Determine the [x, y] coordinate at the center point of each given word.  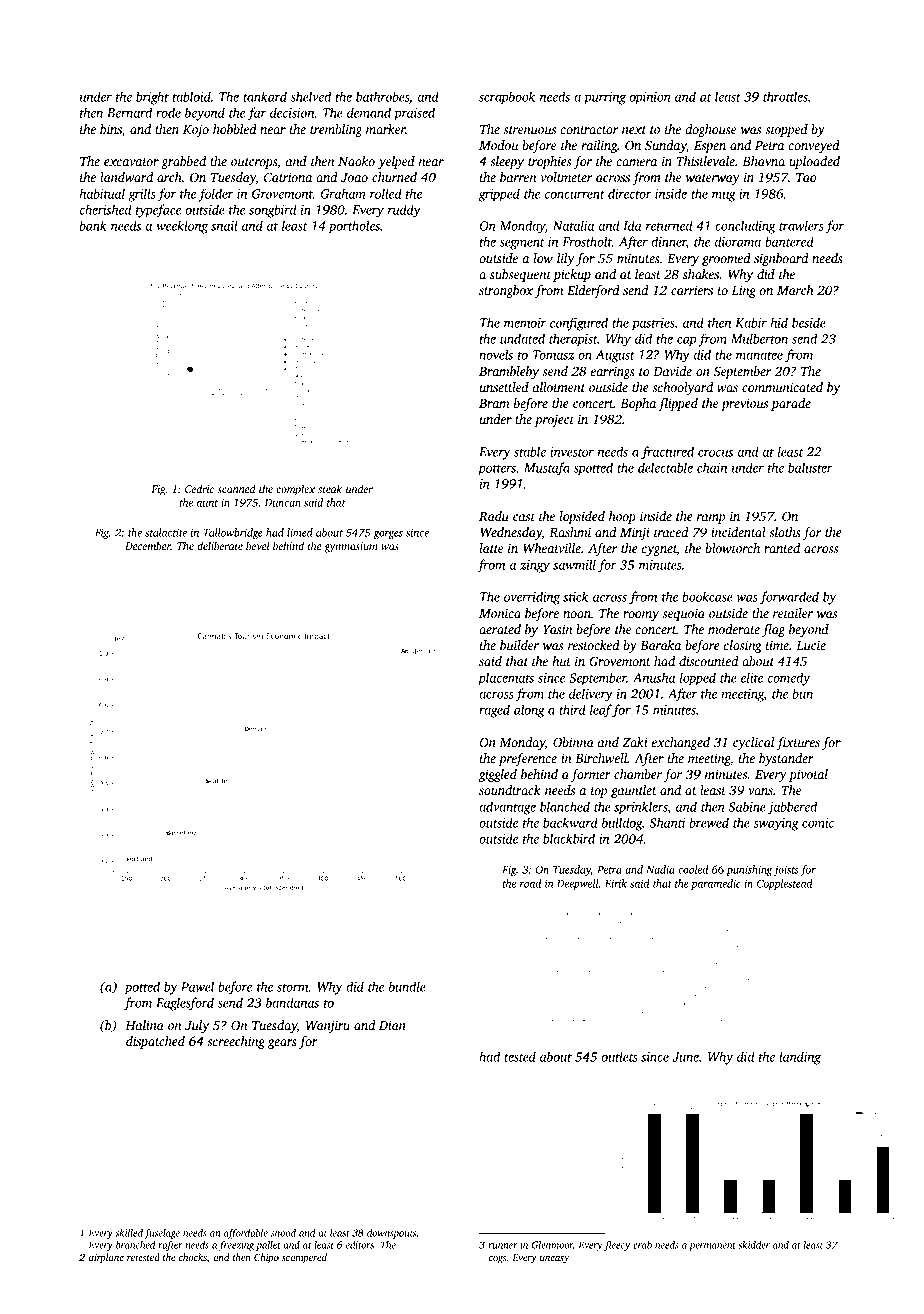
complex [295, 490]
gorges [388, 535]
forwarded [789, 598]
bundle [407, 986]
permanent [712, 1246]
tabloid [192, 96]
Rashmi [570, 532]
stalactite [166, 532]
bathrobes [382, 96]
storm [293, 987]
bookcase [707, 596]
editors [360, 1245]
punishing [749, 870]
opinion [650, 98]
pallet [268, 1246]
